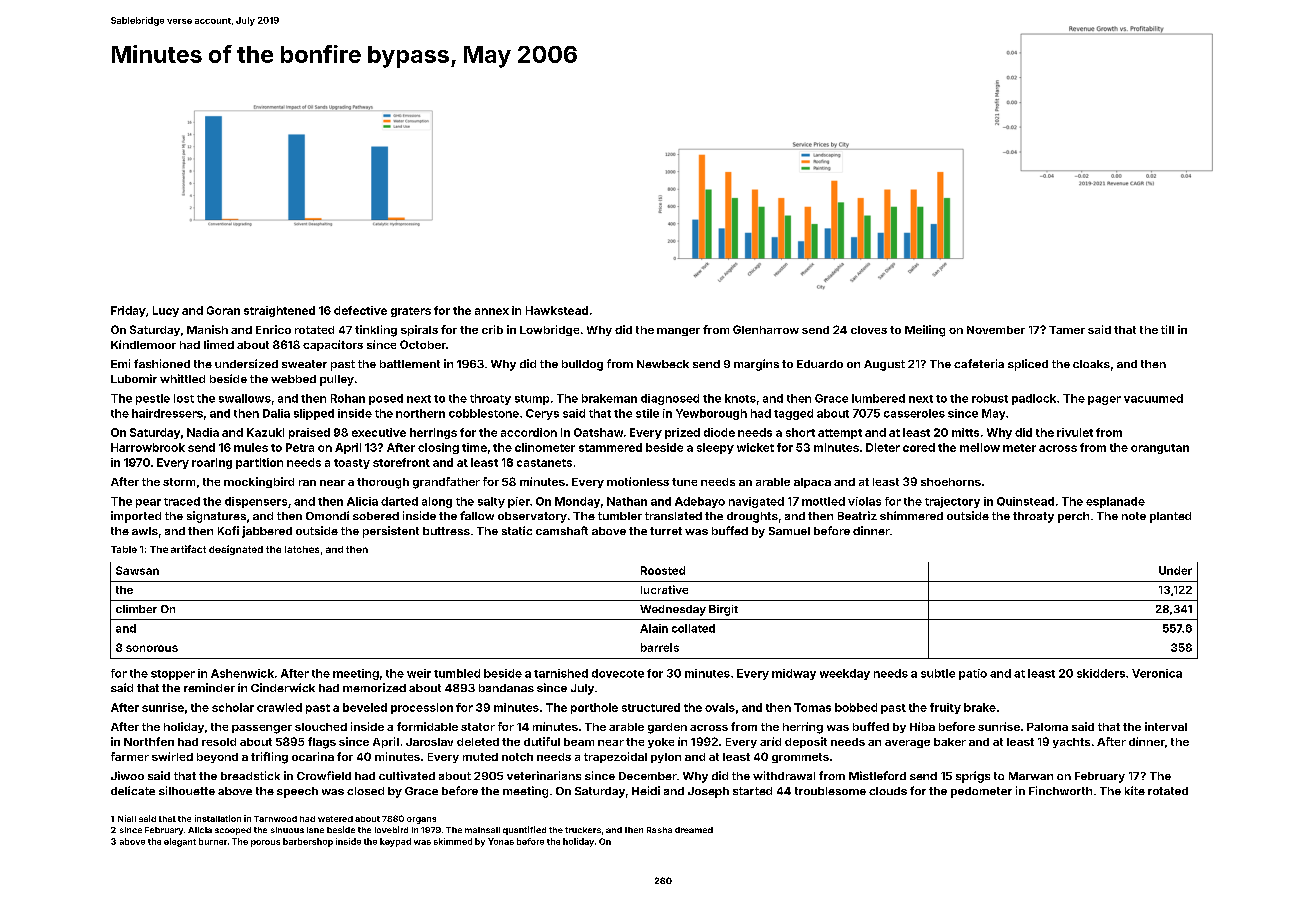 Image resolution: width=1308 pixels, height=924 pixels. Describe the element at coordinates (638, 481) in the image. I see `motionless` at that location.
